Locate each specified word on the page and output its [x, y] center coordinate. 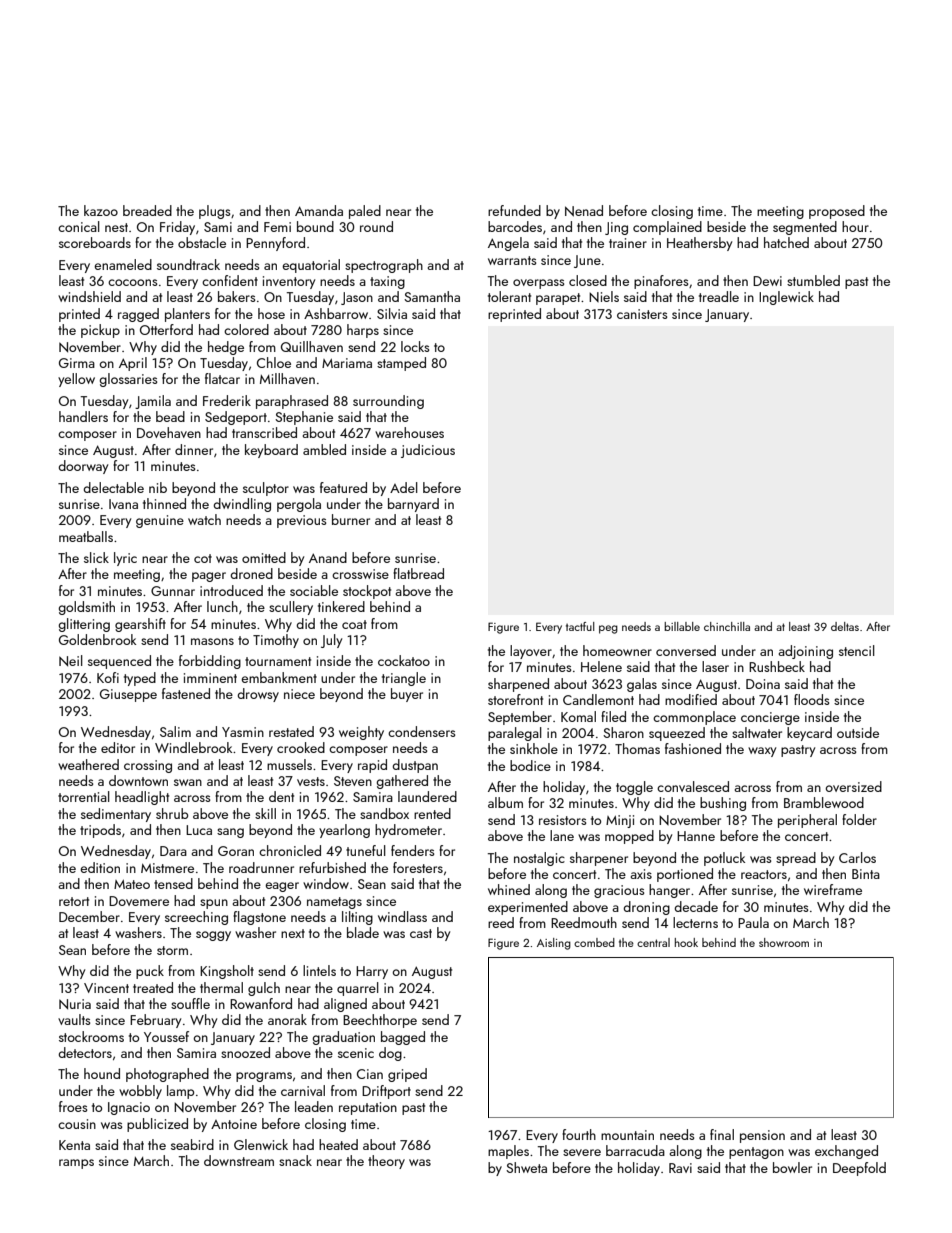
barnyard [413, 505]
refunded [514, 210]
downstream [239, 1160]
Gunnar [173, 591]
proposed [837, 212]
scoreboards [95, 242]
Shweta [526, 1167]
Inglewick [786, 298]
